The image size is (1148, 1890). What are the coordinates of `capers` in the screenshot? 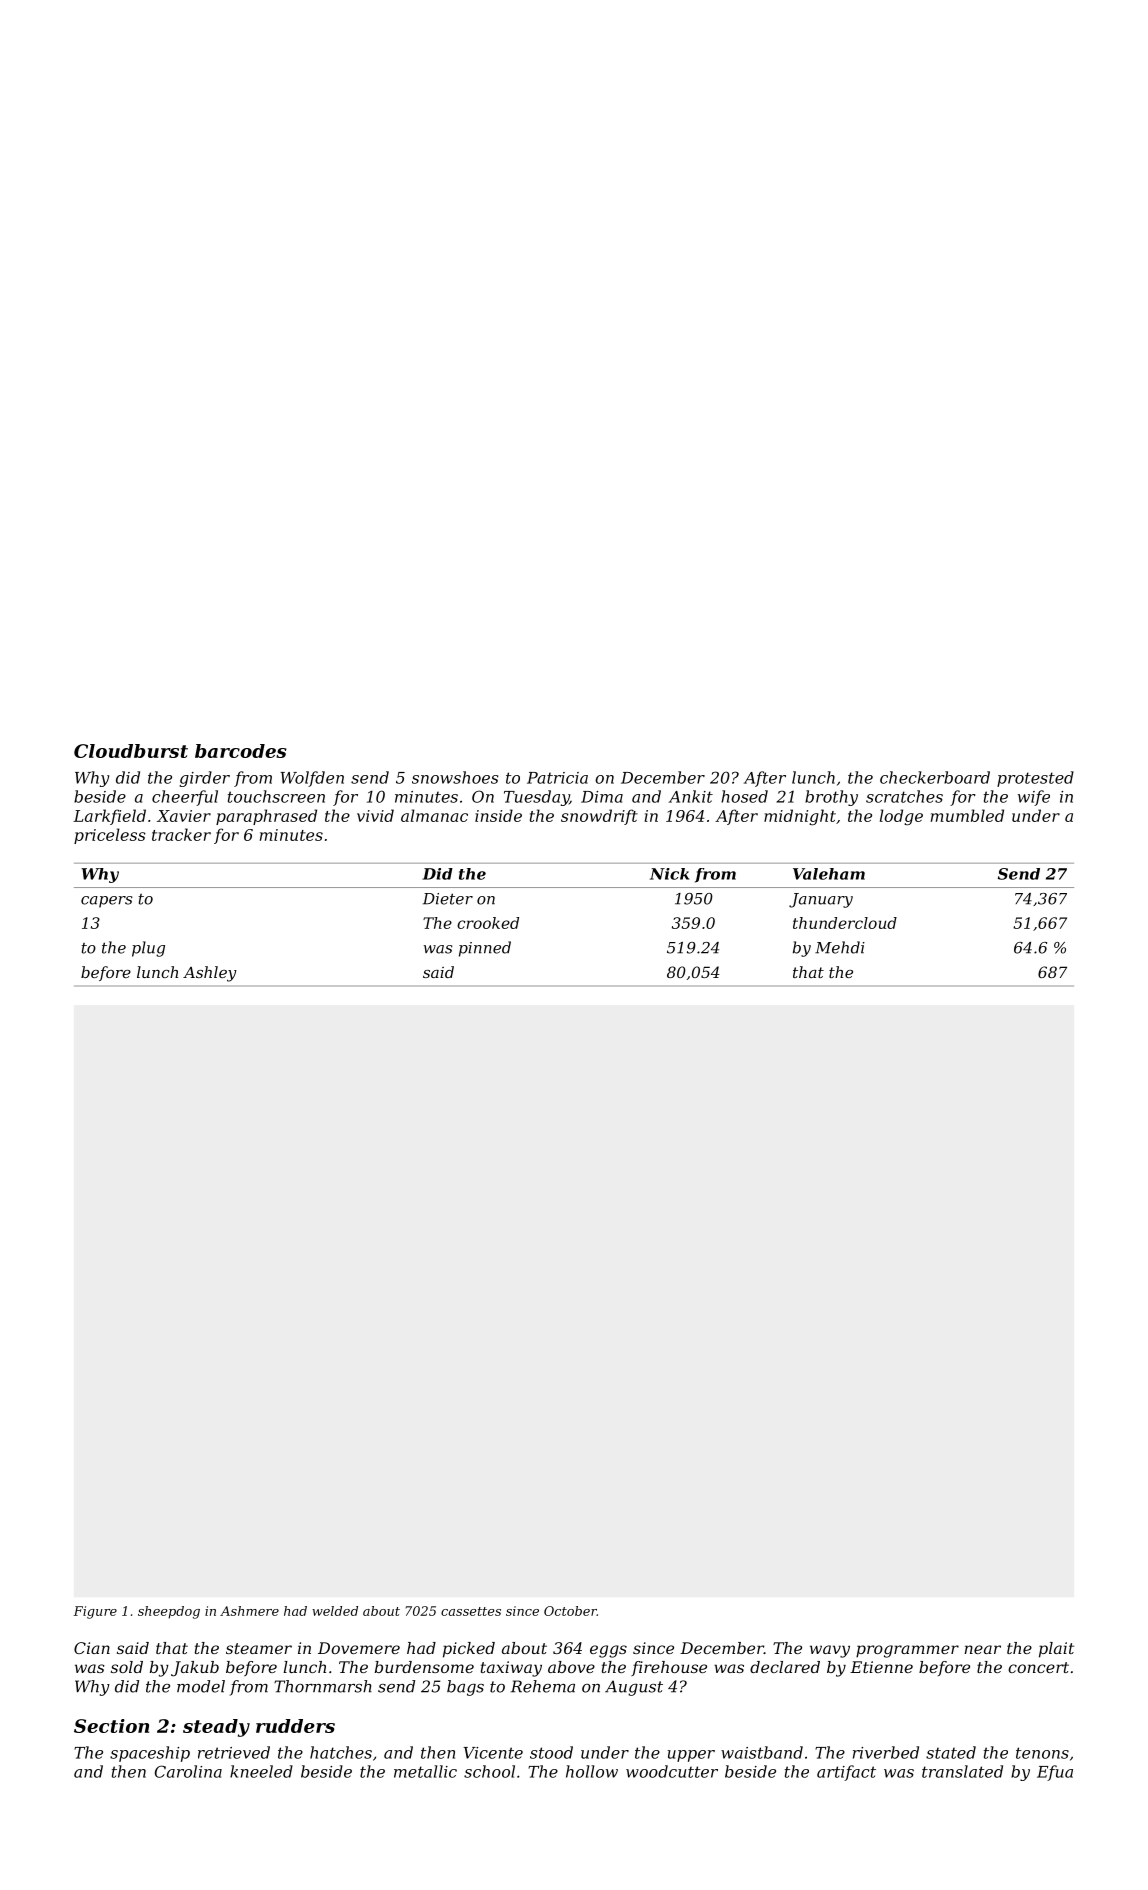 It's located at (106, 902).
